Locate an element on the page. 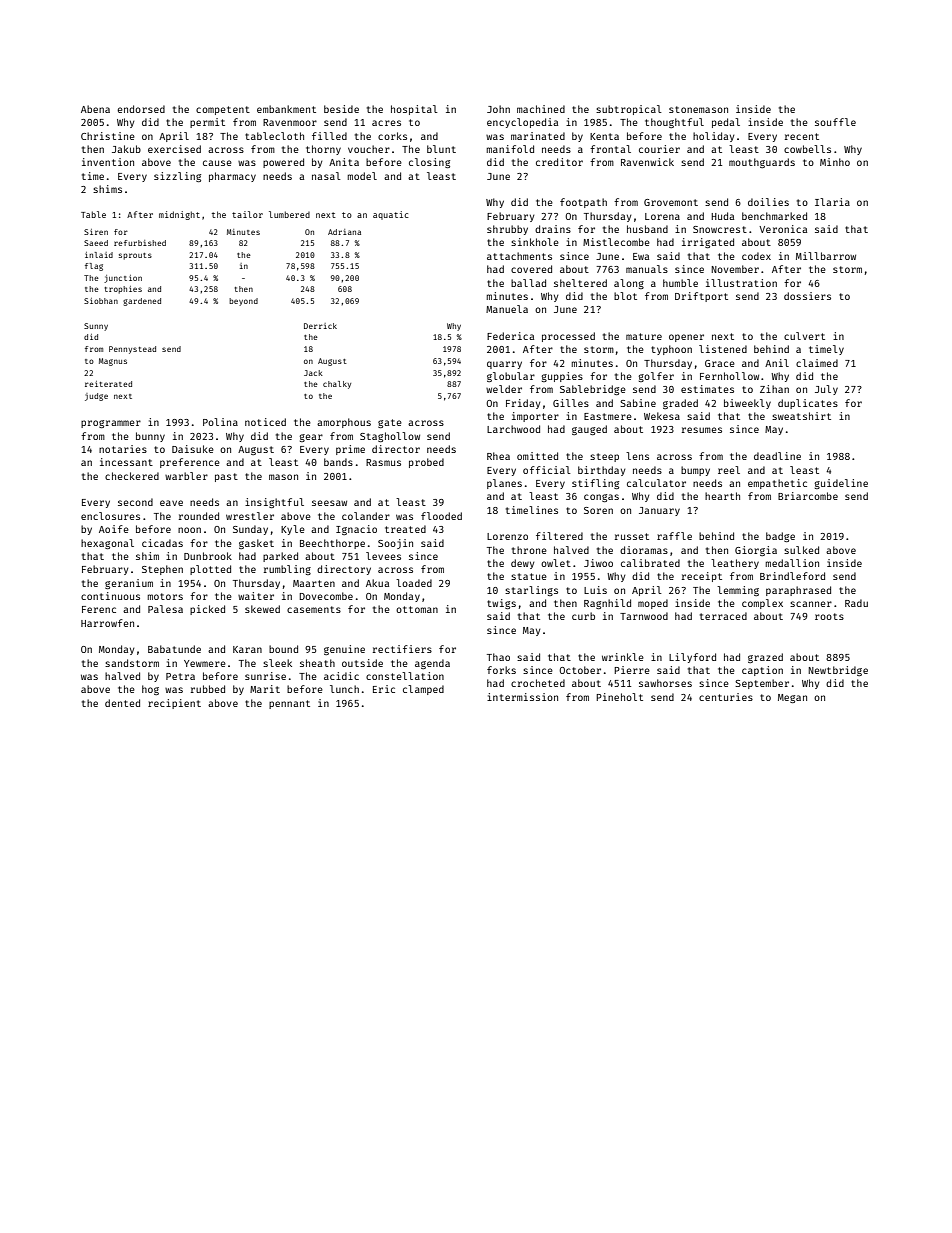  dented is located at coordinates (122, 703).
